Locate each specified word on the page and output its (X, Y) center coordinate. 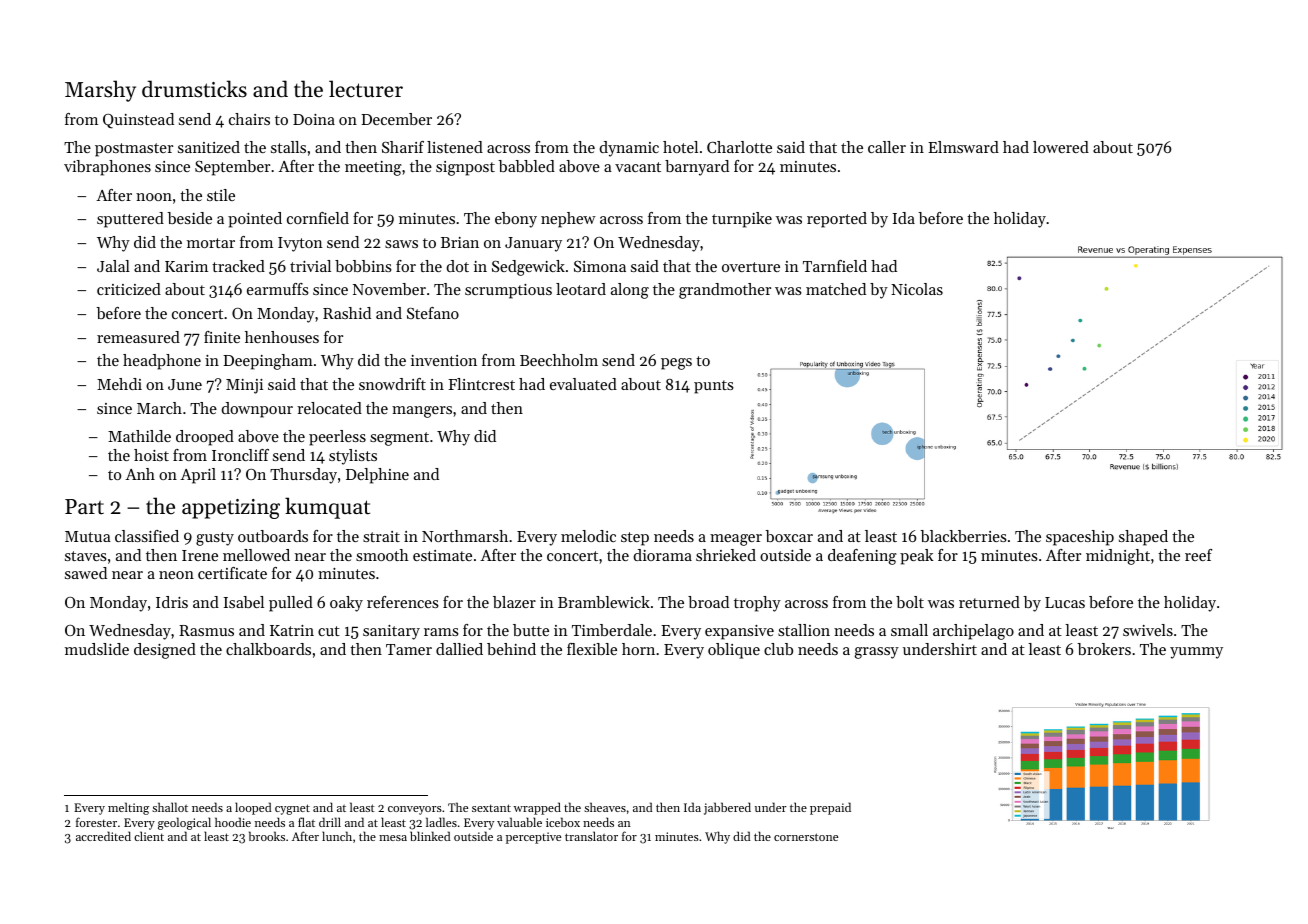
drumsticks (194, 89)
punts (714, 387)
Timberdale (612, 630)
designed (165, 651)
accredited (103, 836)
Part (84, 507)
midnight (1118, 557)
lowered (1061, 147)
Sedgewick (528, 268)
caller (887, 147)
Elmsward (963, 147)
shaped (1143, 538)
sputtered (130, 220)
